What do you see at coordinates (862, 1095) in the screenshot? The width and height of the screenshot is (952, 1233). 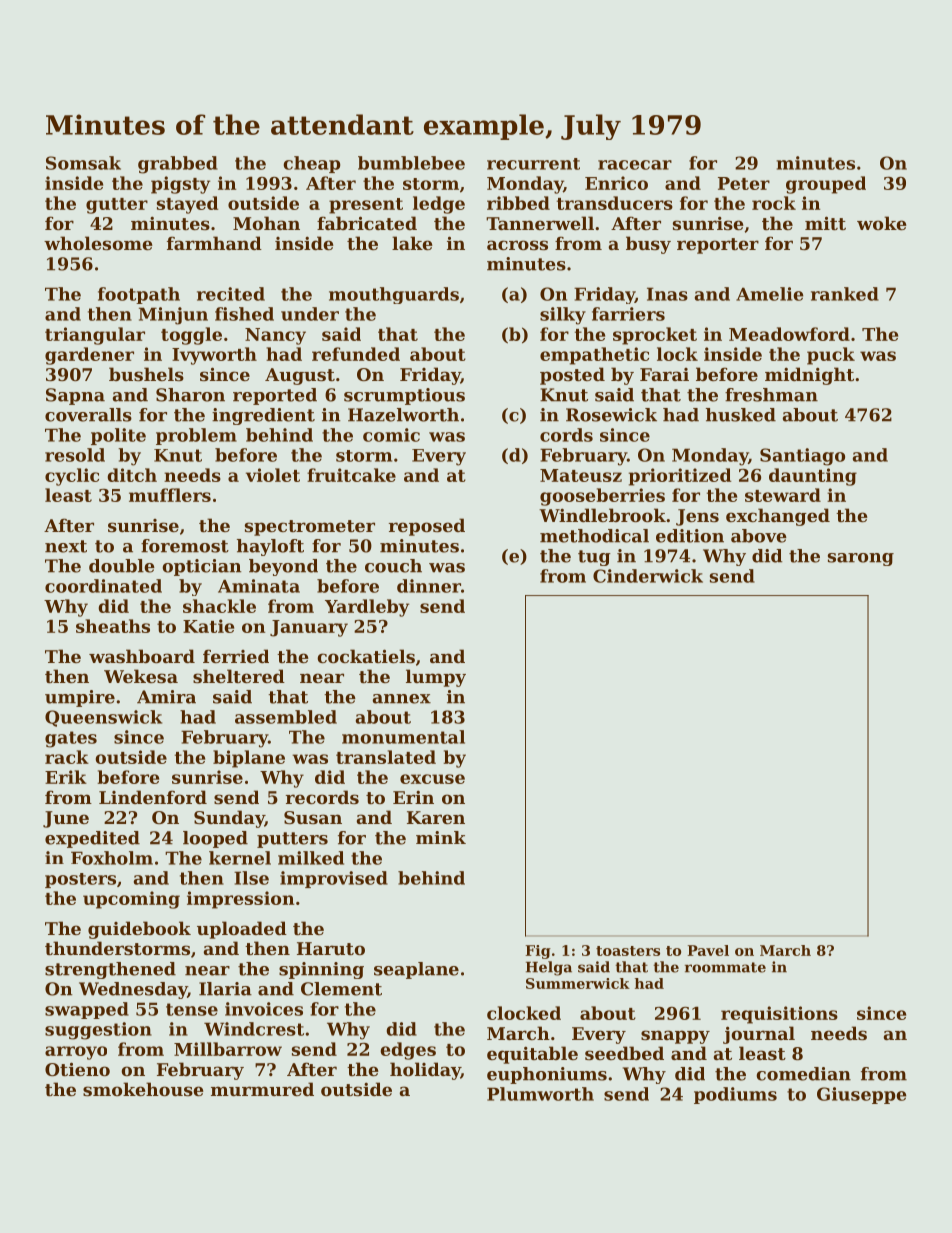 I see `Giuseppe` at bounding box center [862, 1095].
